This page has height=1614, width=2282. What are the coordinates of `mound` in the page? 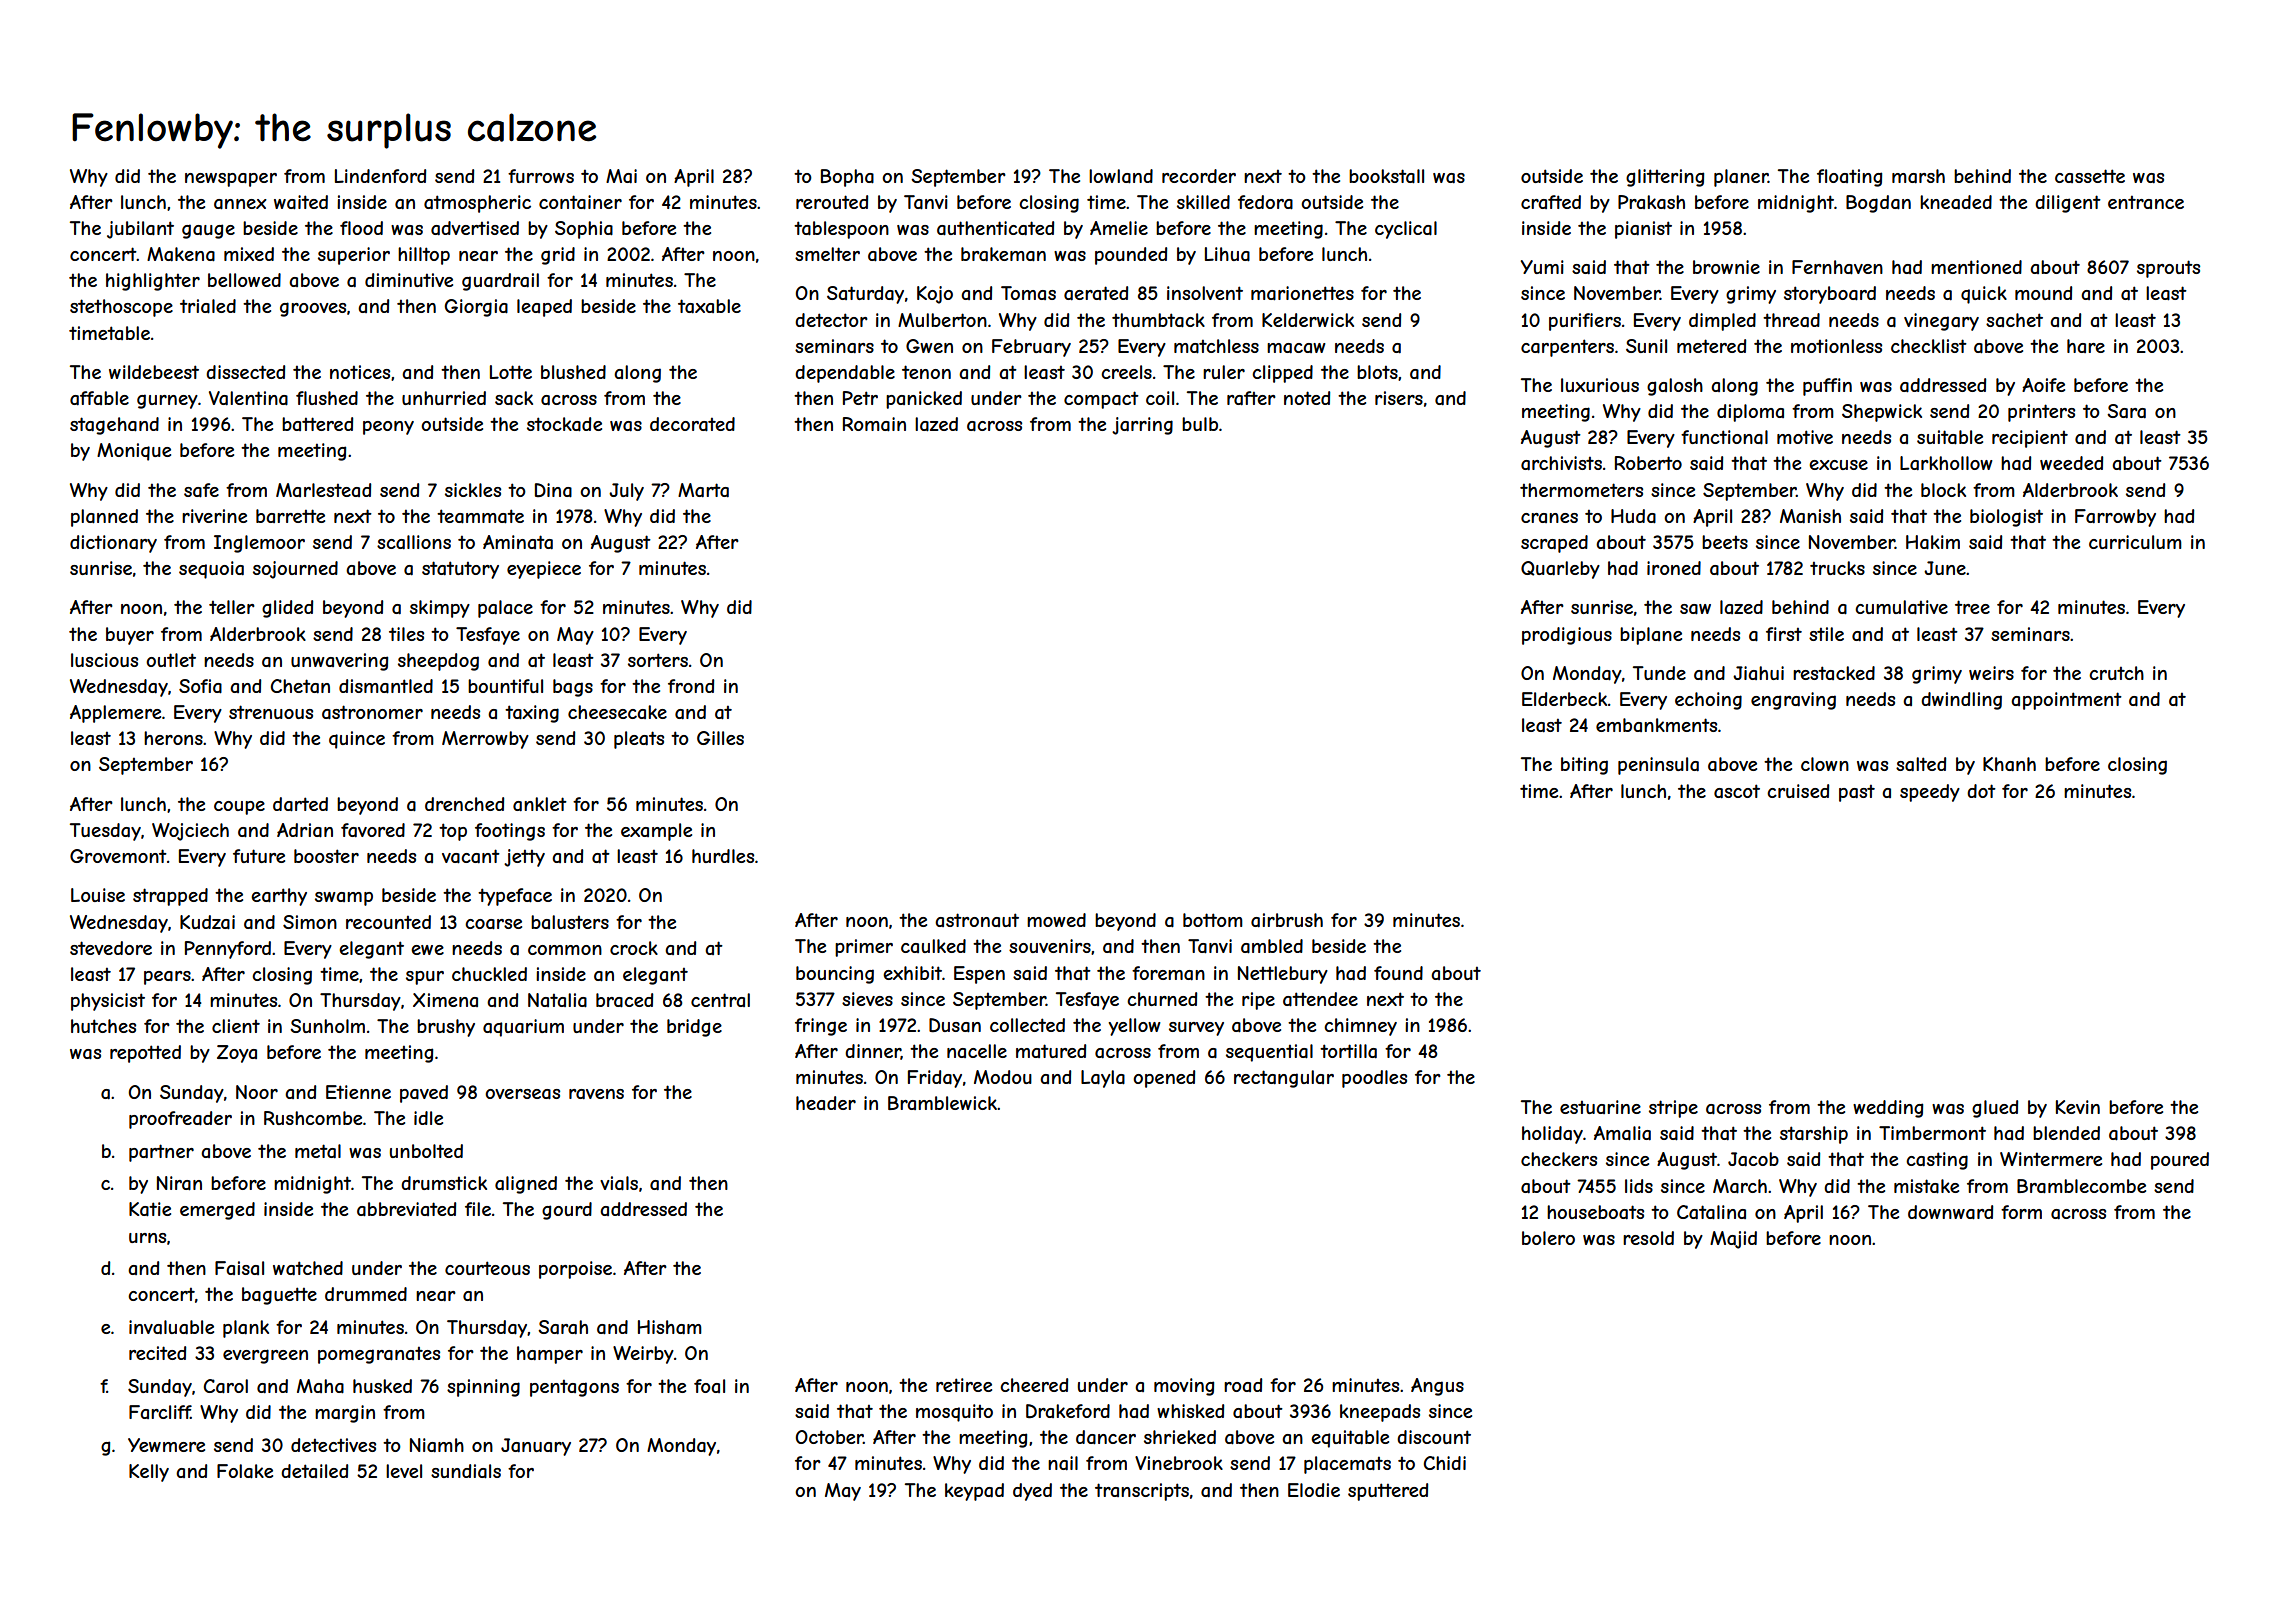 It's located at (2043, 293).
